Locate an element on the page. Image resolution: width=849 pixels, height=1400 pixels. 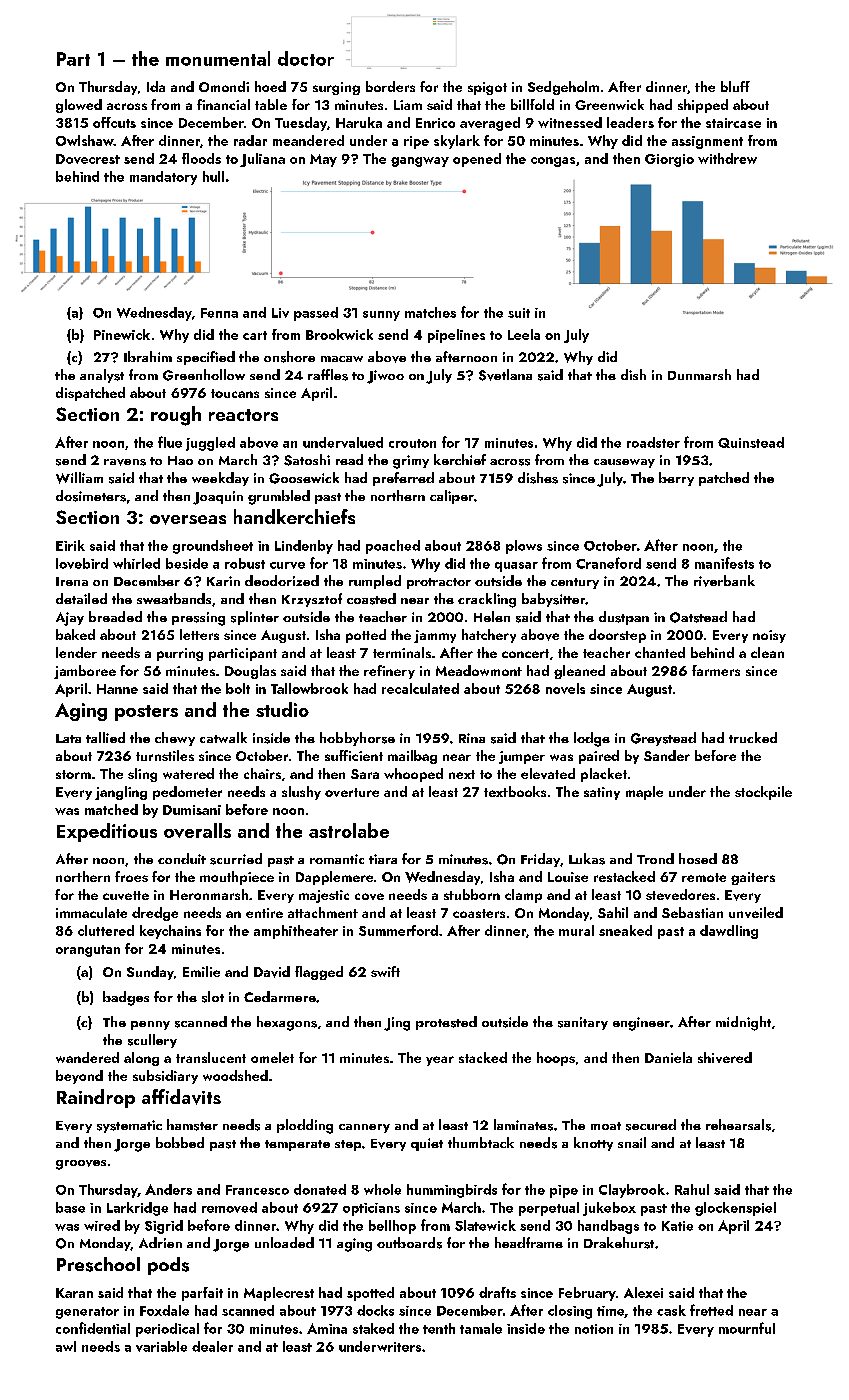
Jing is located at coordinates (397, 1024).
